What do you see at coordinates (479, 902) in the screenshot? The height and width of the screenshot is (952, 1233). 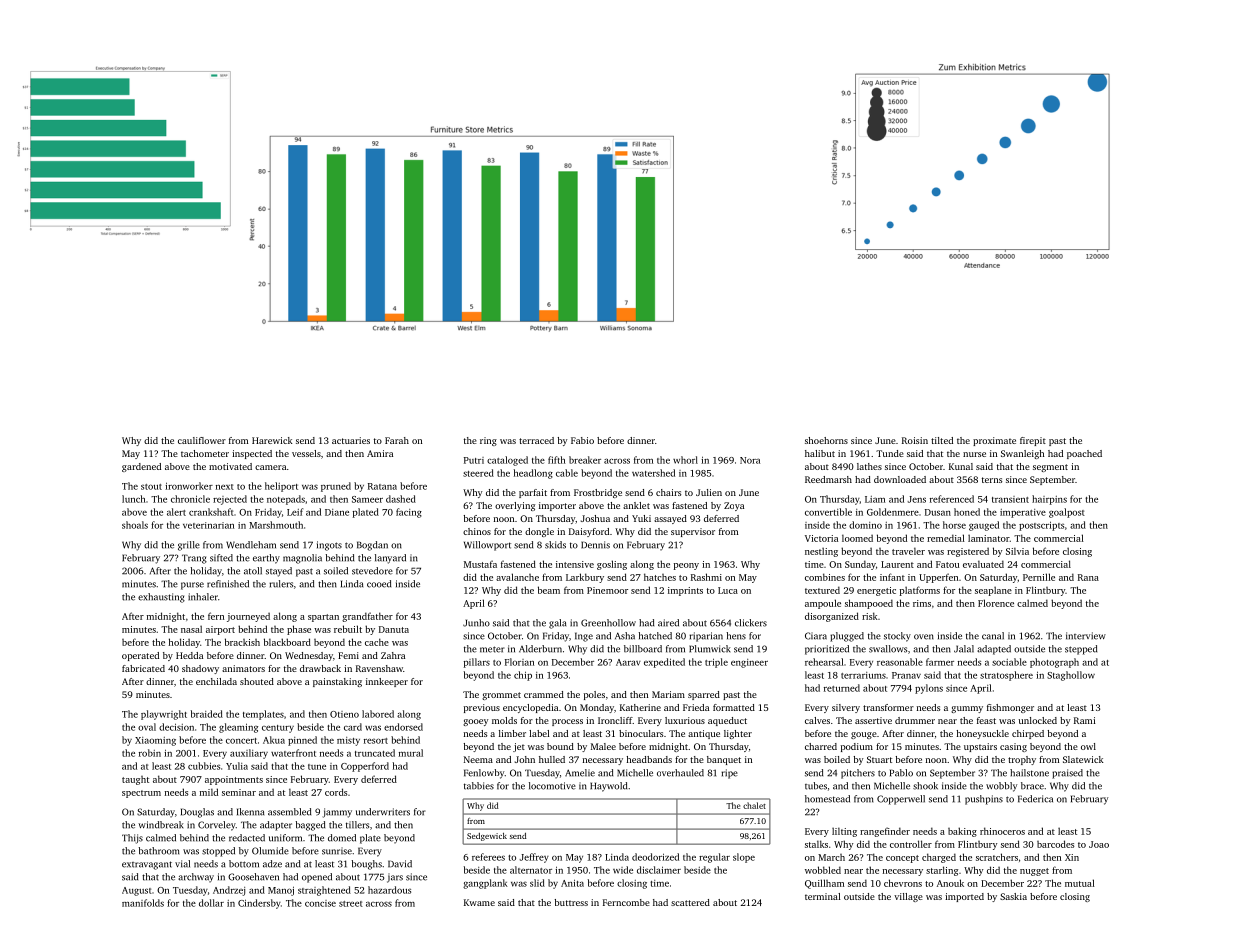 I see `Kwame` at bounding box center [479, 902].
